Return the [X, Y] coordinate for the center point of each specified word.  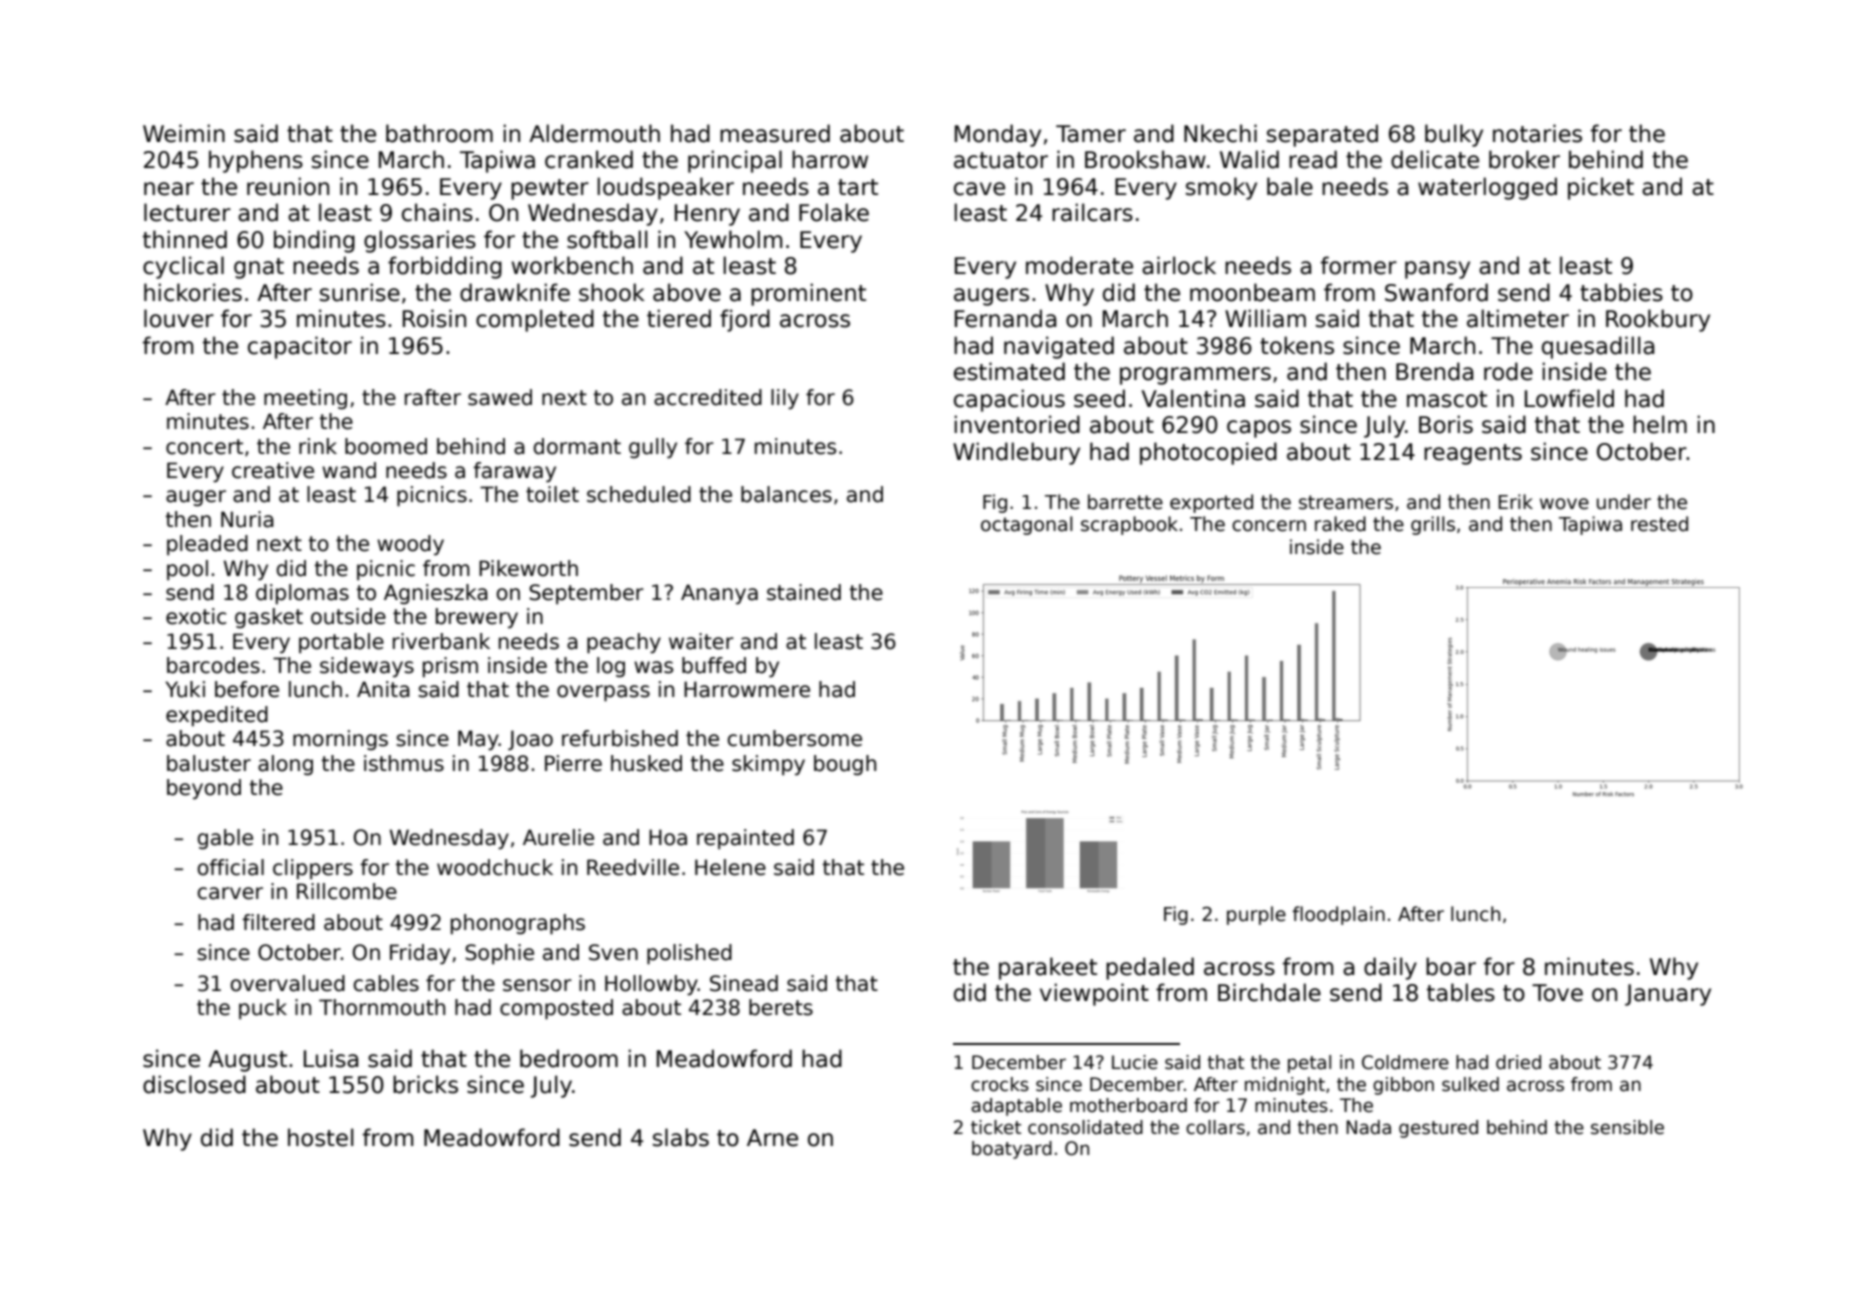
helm [1660, 424]
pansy [1437, 270]
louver [179, 318]
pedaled [1150, 968]
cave [979, 189]
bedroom [569, 1058]
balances [786, 494]
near [169, 189]
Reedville [633, 867]
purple [1256, 915]
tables [1461, 992]
